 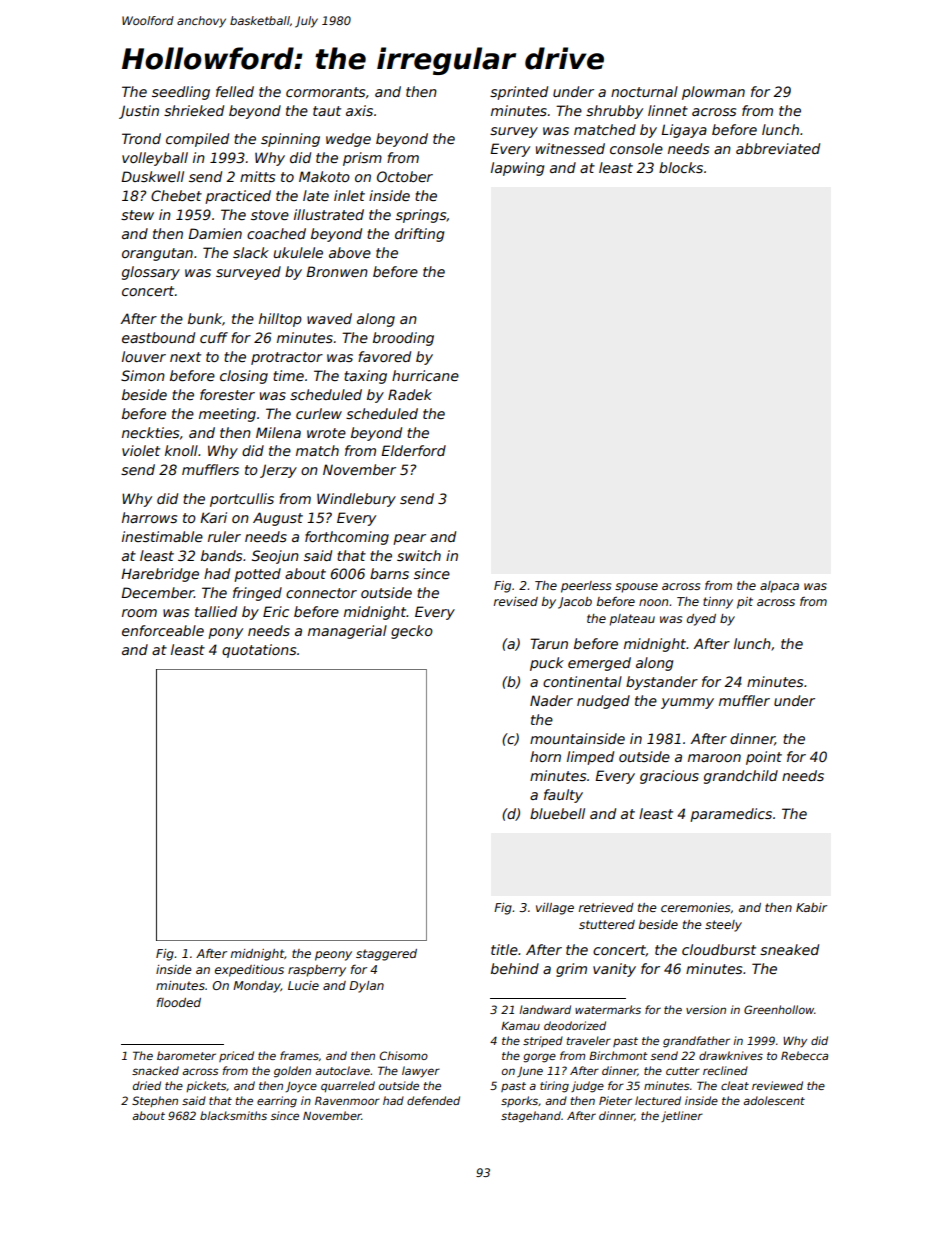 I want to click on peony, so click(x=333, y=956).
